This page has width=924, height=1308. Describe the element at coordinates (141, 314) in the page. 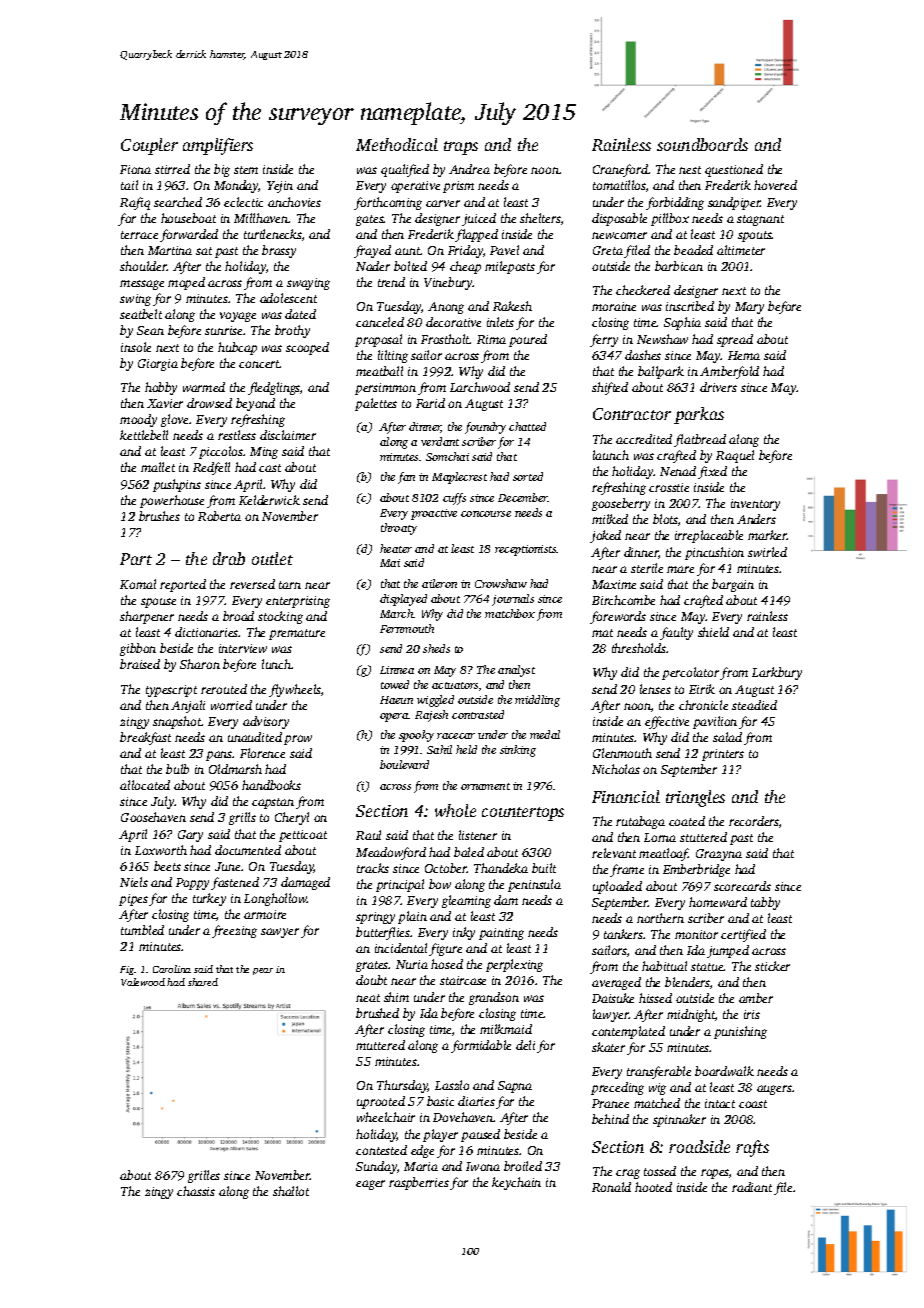

I see `seatbelt` at that location.
